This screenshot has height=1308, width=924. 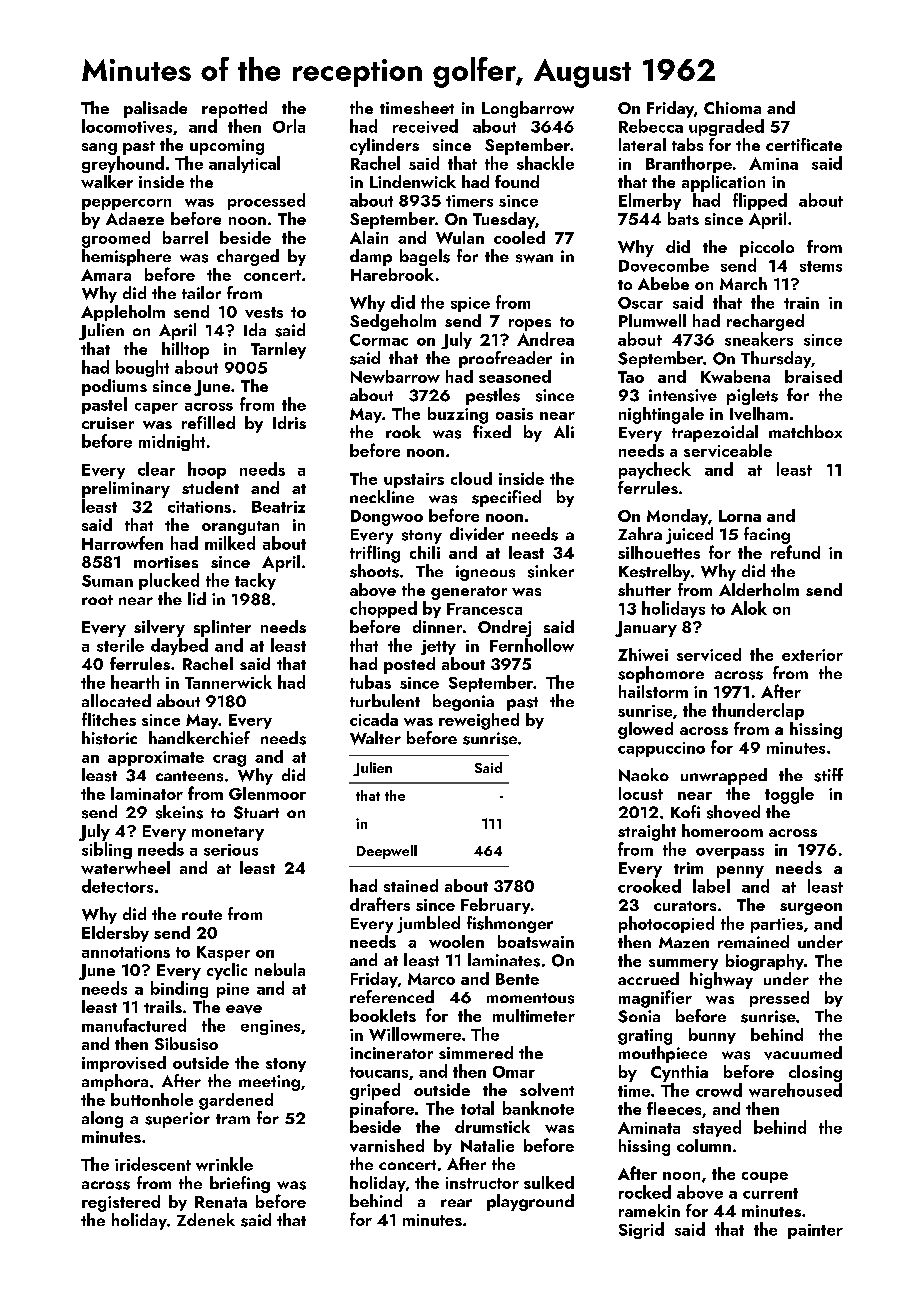 I want to click on stiff, so click(x=828, y=775).
